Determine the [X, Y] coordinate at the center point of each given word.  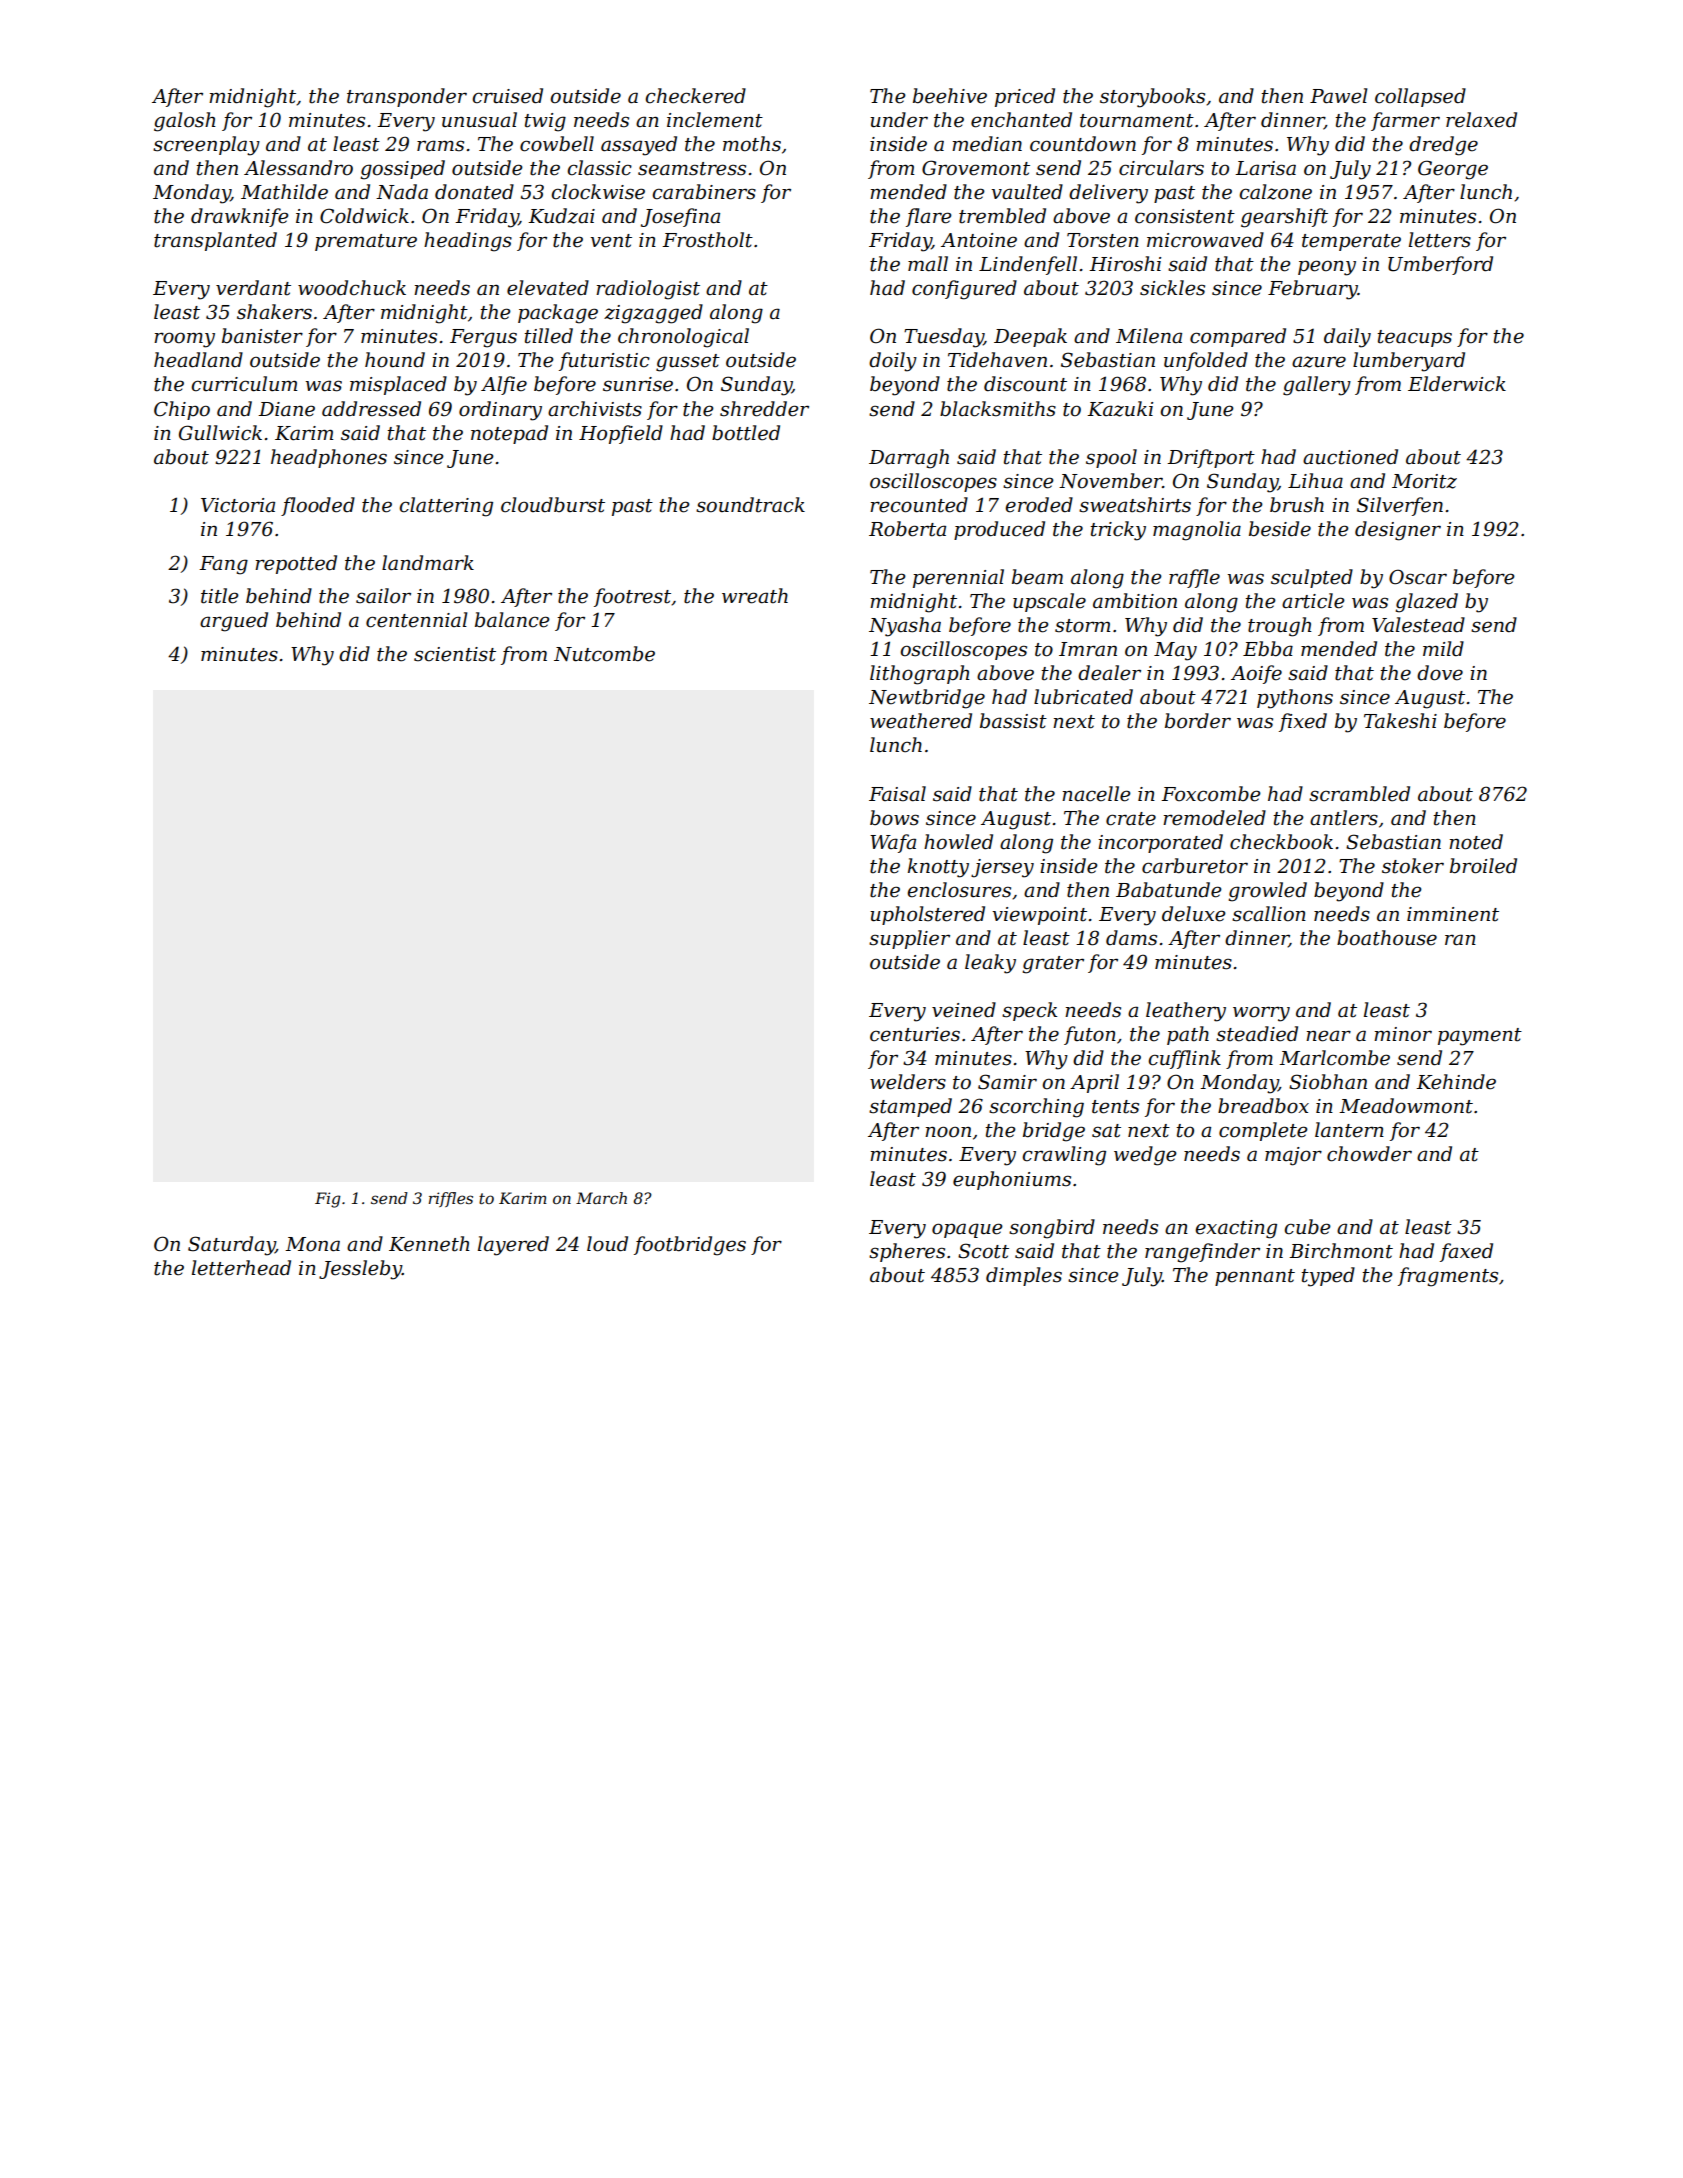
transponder [407, 97]
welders [908, 1082]
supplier [909, 939]
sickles [1172, 288]
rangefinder [1202, 1253]
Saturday [231, 1246]
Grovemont [976, 168]
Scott [983, 1251]
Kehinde [1456, 1082]
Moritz [1424, 481]
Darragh [909, 459]
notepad [509, 434]
